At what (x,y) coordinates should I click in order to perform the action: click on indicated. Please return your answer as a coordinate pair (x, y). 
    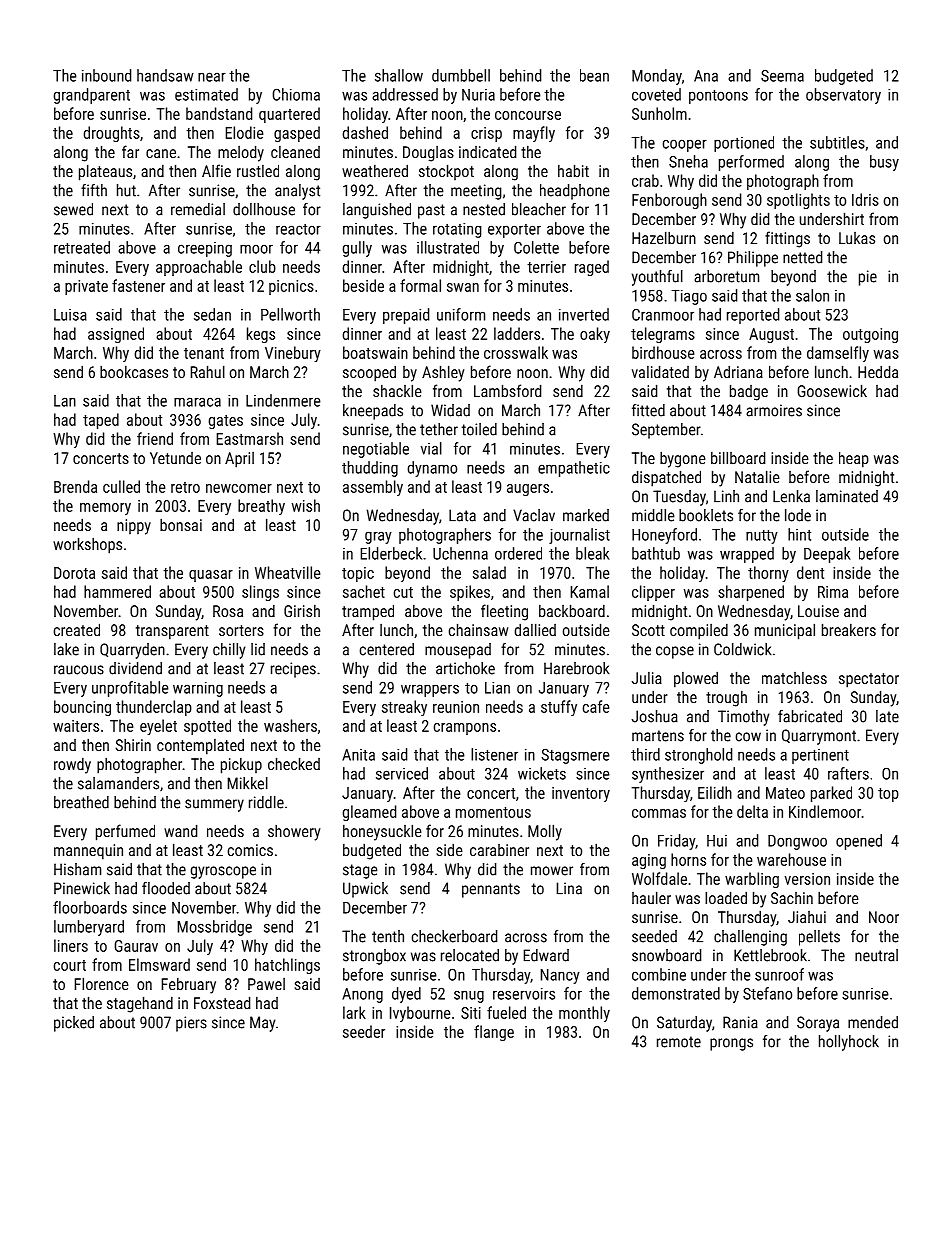
    Looking at the image, I should click on (487, 151).
